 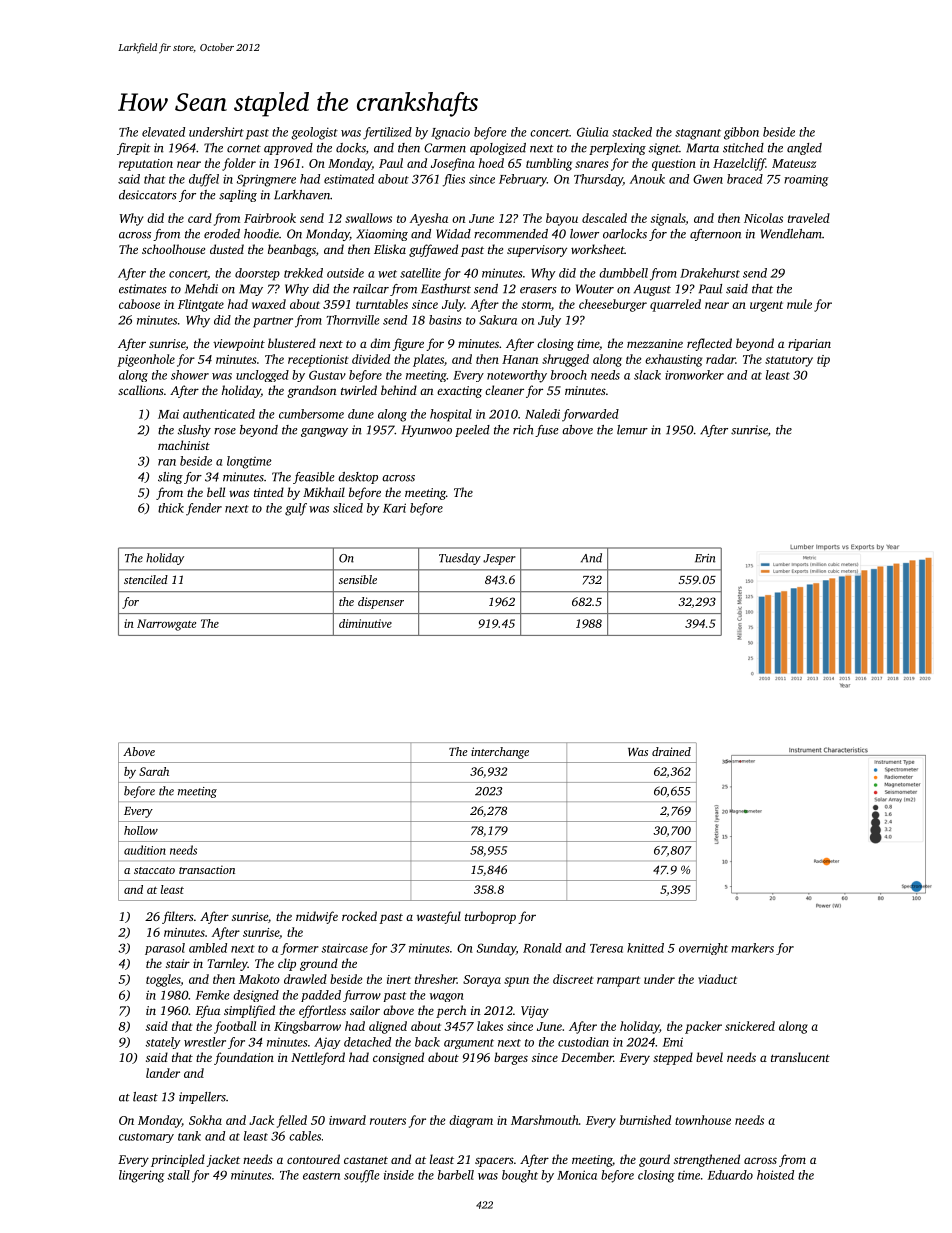 I want to click on wet, so click(x=387, y=274).
